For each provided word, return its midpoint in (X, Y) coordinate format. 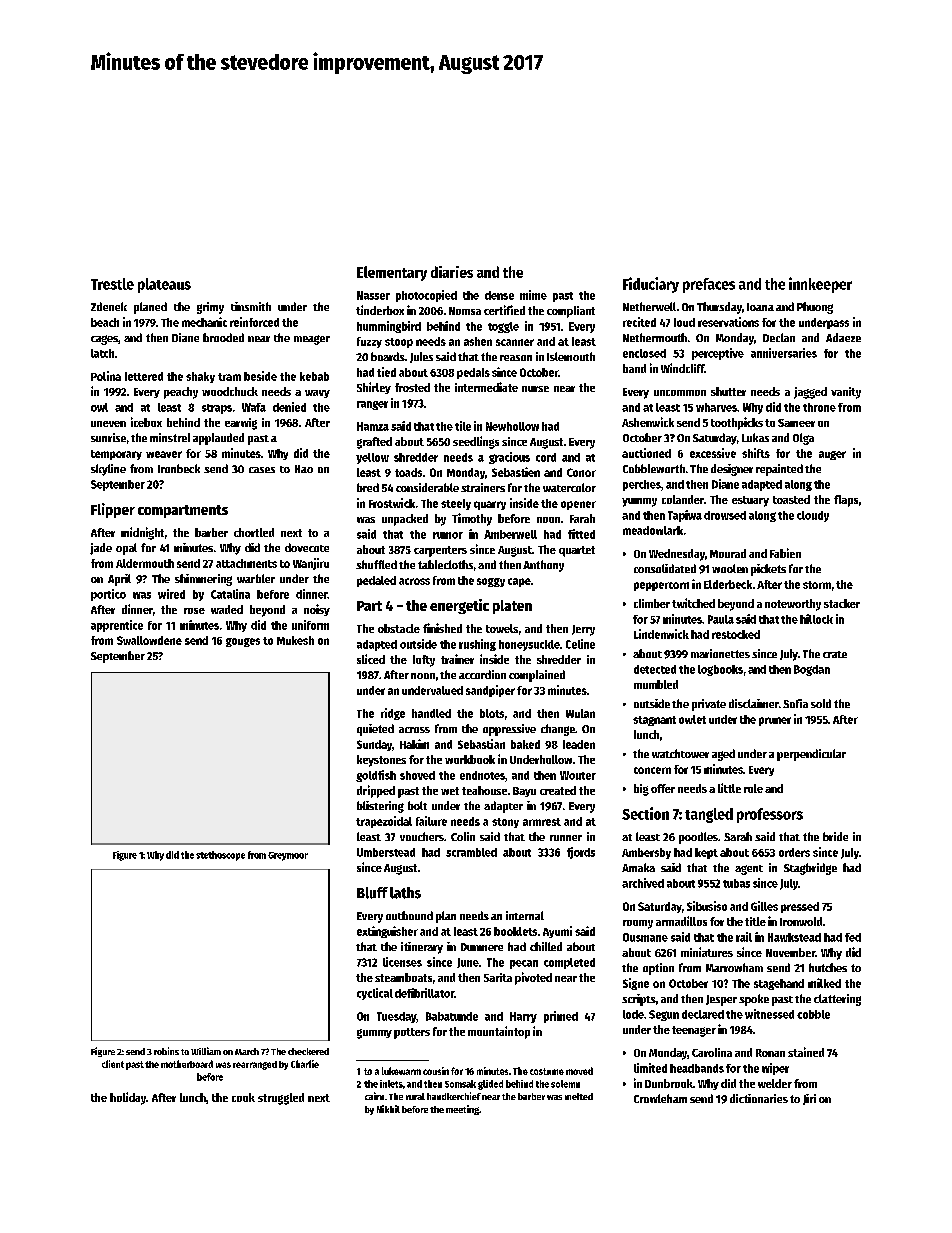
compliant (571, 312)
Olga (803, 439)
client (113, 1064)
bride (835, 836)
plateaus (164, 285)
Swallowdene (149, 640)
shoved (417, 775)
